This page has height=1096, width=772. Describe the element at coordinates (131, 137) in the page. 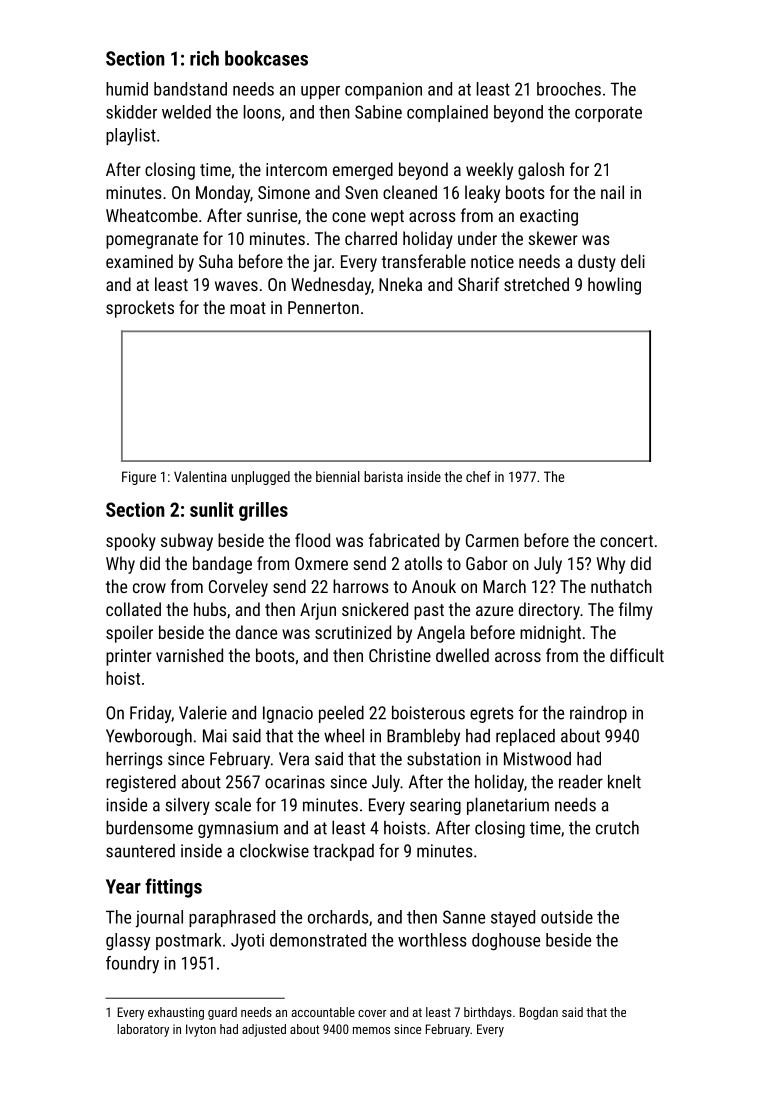

I see `playlist` at that location.
